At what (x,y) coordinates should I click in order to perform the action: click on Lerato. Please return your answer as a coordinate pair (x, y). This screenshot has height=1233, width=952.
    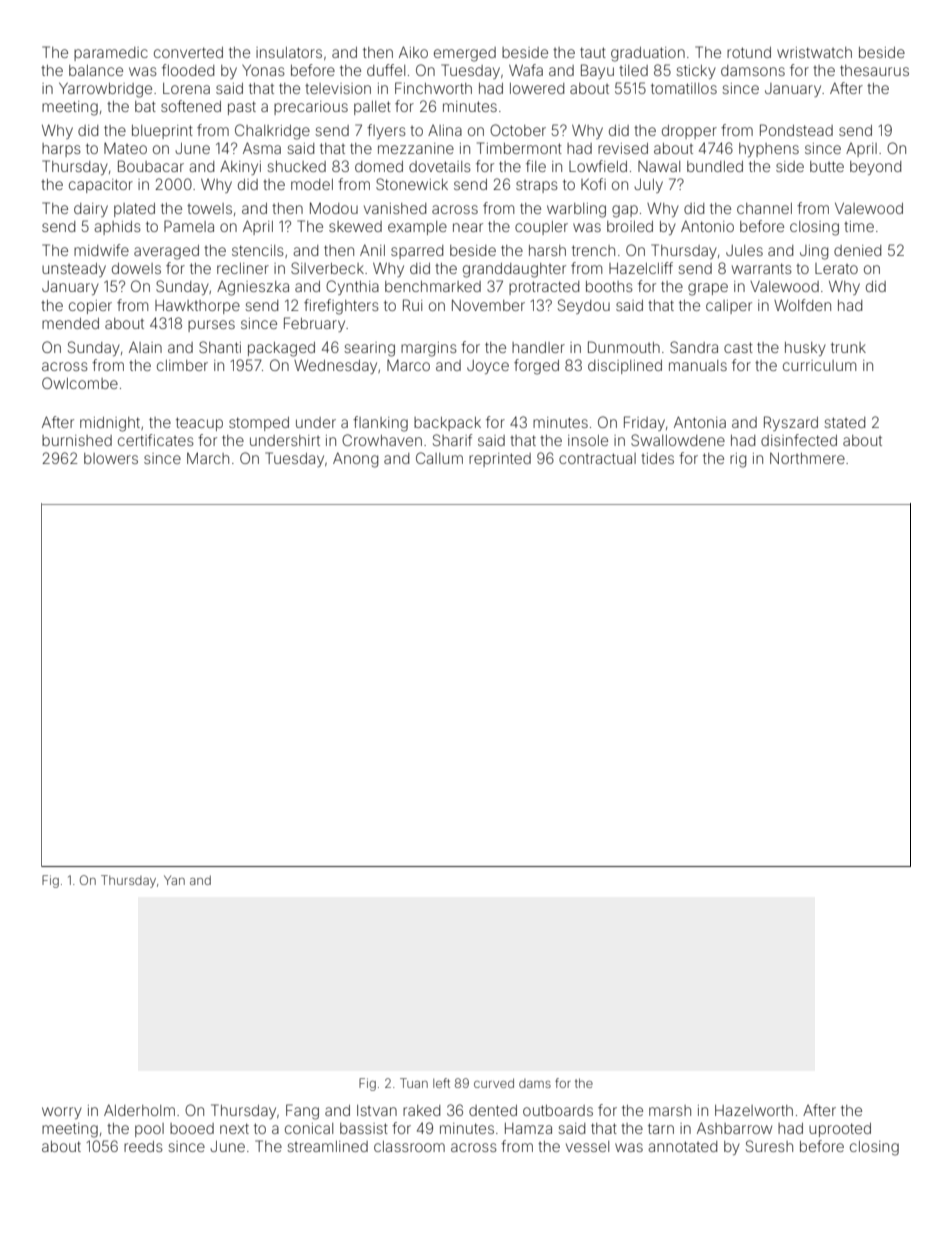
    Looking at the image, I should click on (836, 268).
